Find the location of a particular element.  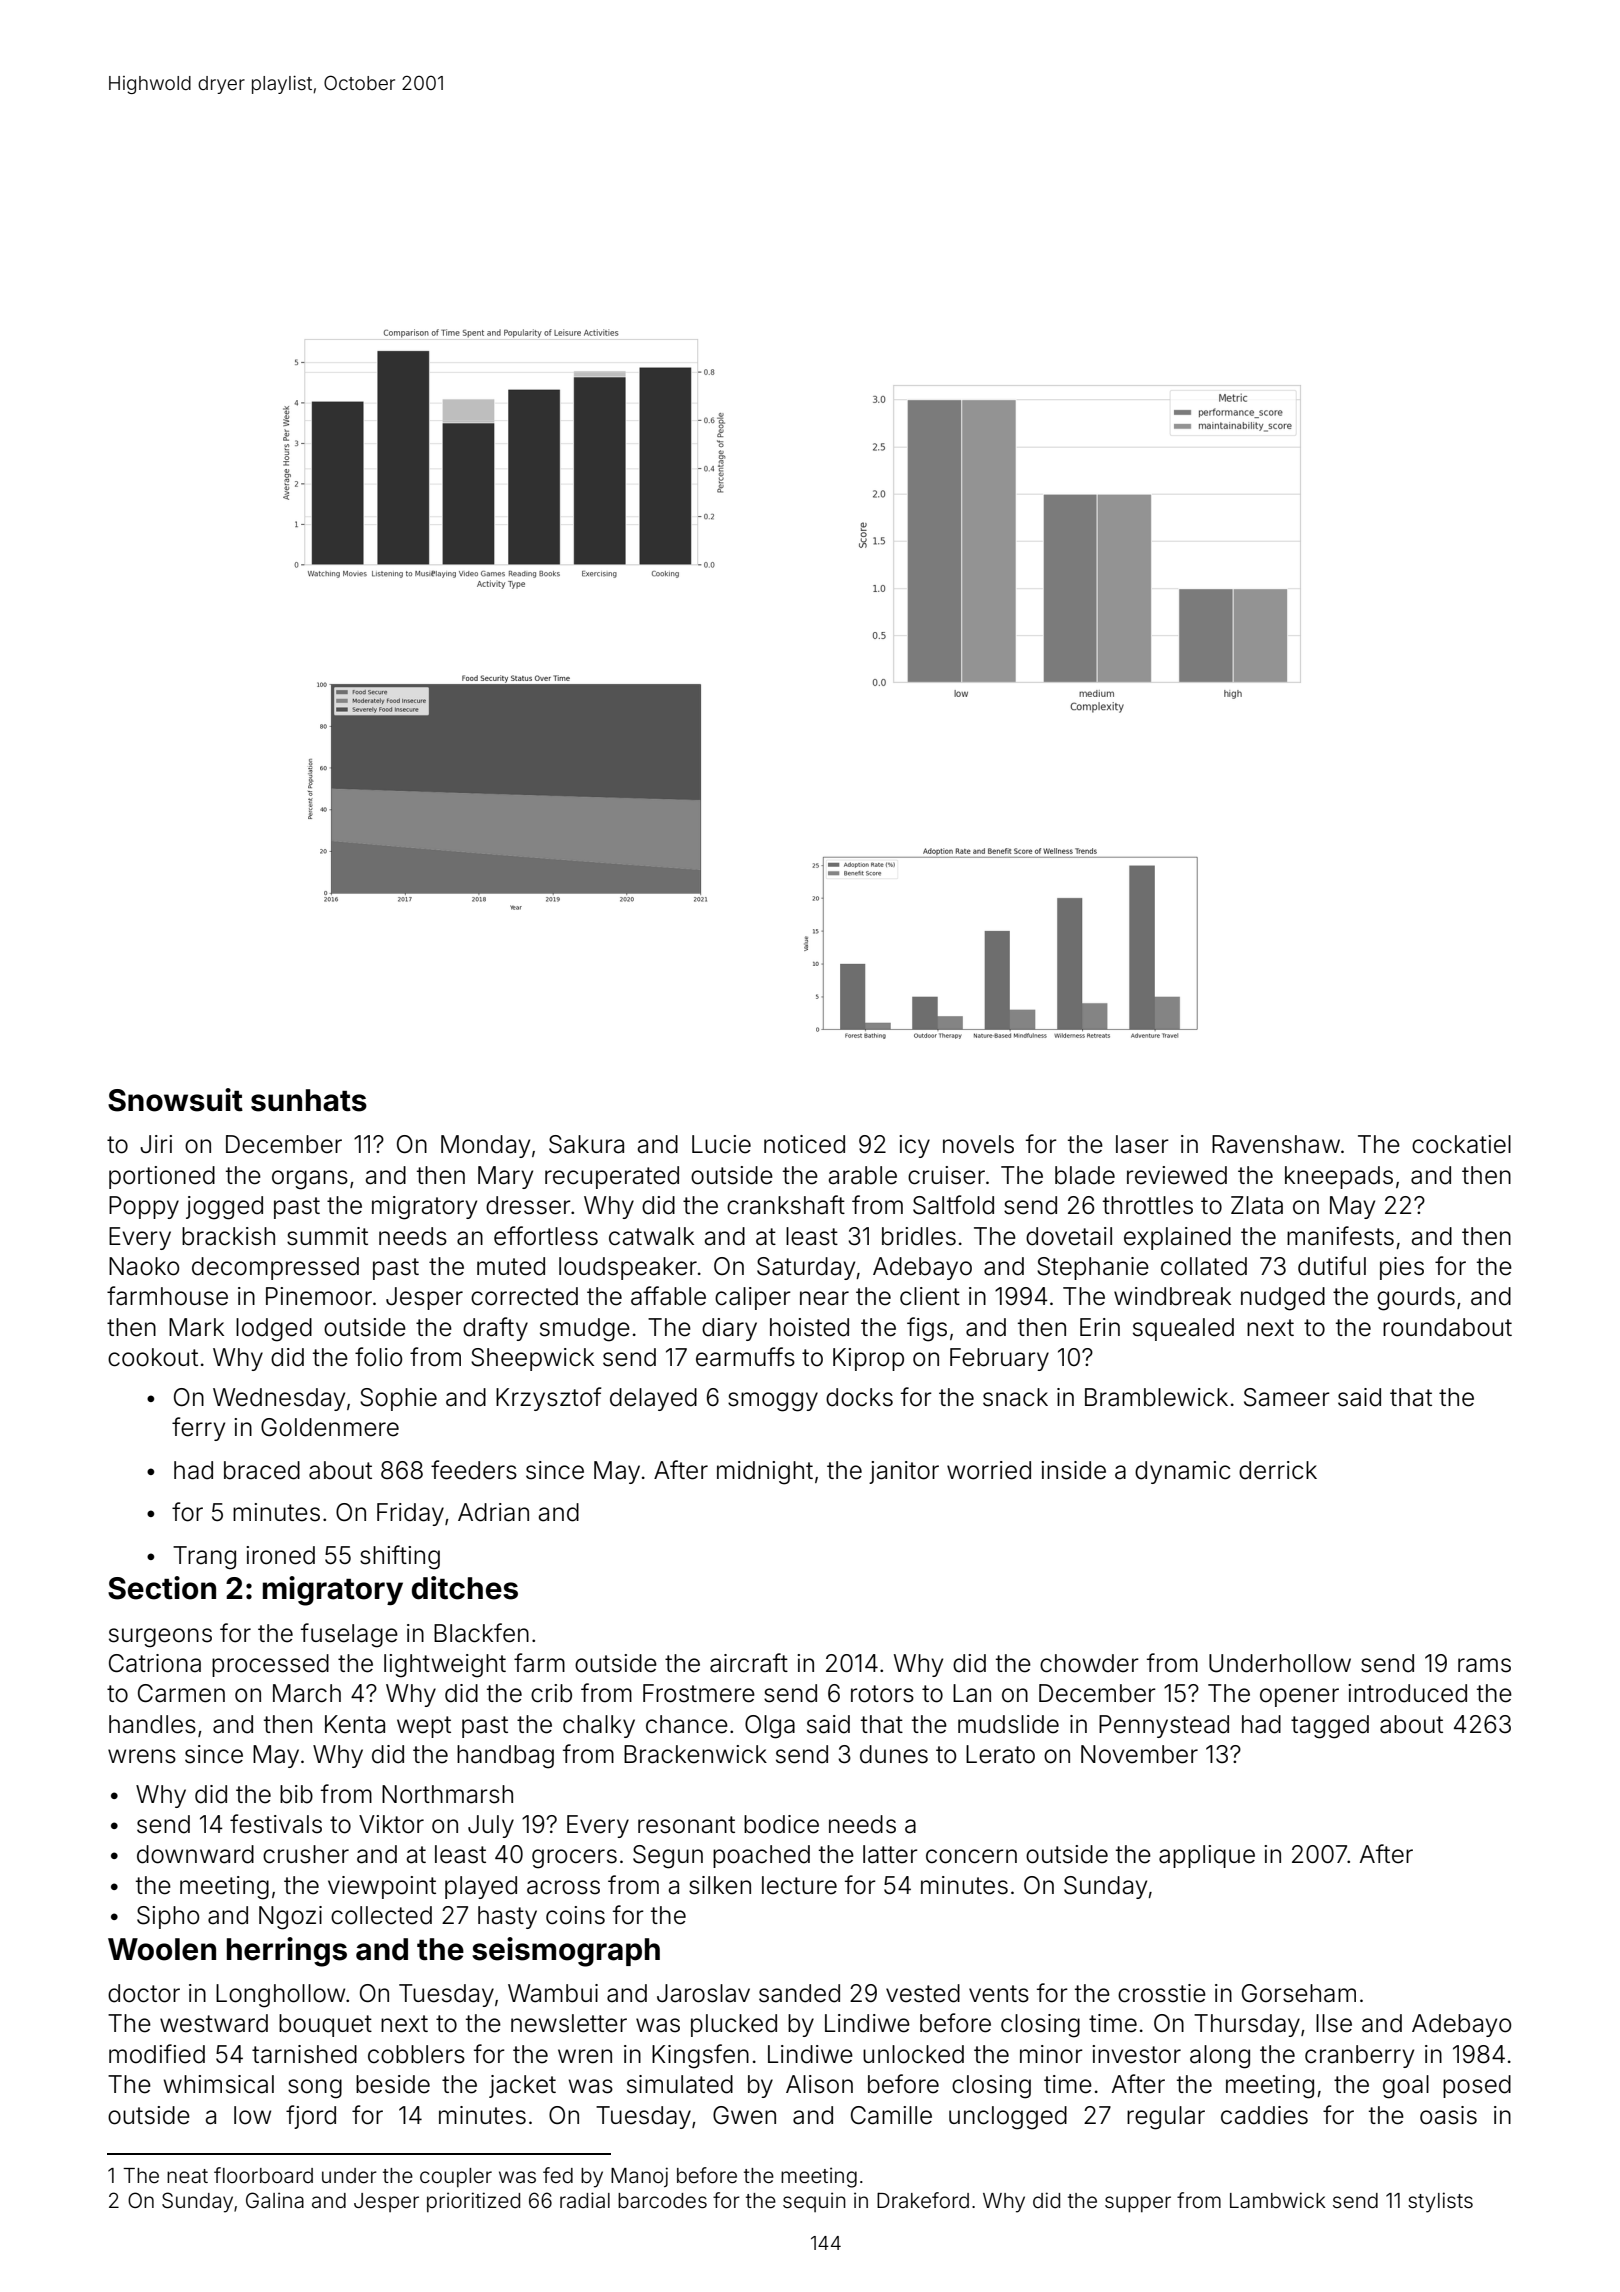

introduced is located at coordinates (1408, 1693).
